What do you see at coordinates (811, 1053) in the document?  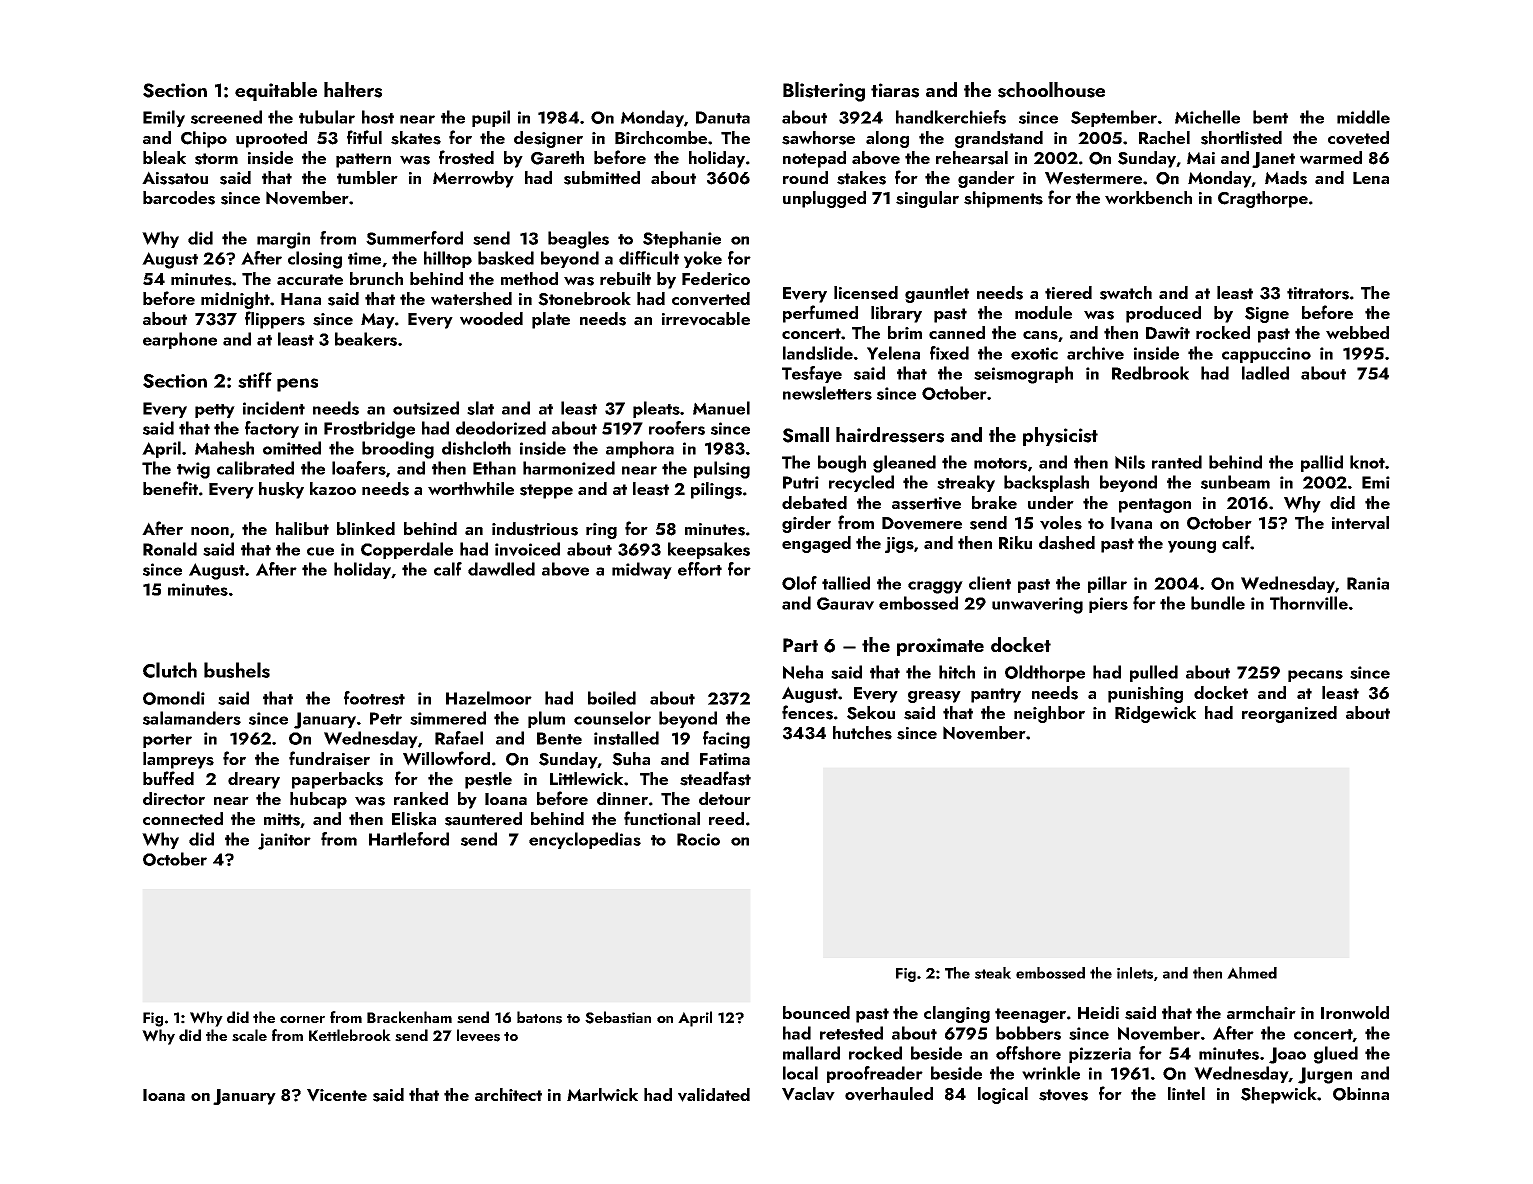 I see `mallard` at bounding box center [811, 1053].
